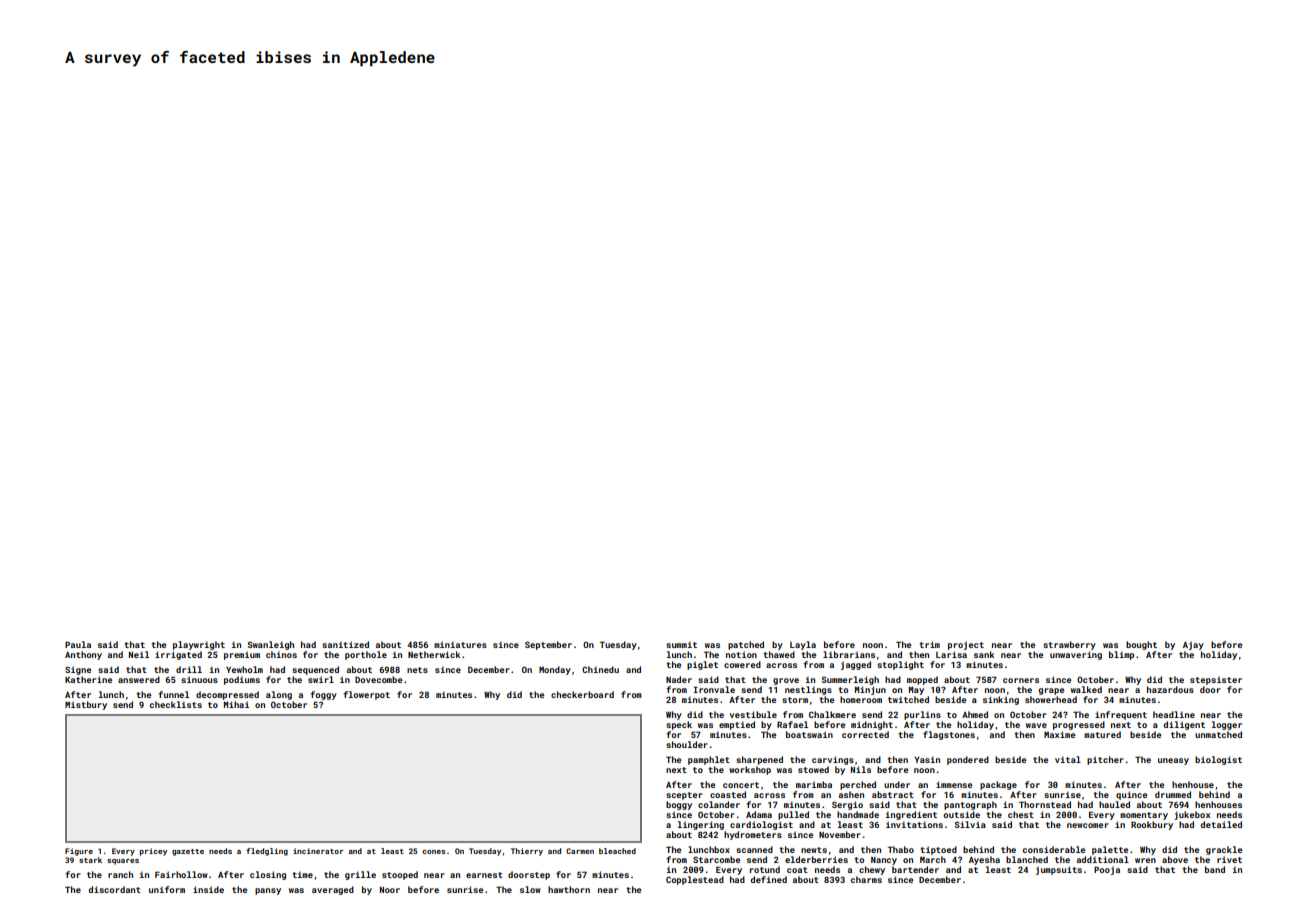 The height and width of the screenshot is (924, 1308). What do you see at coordinates (1193, 645) in the screenshot?
I see `Ajay` at bounding box center [1193, 645].
